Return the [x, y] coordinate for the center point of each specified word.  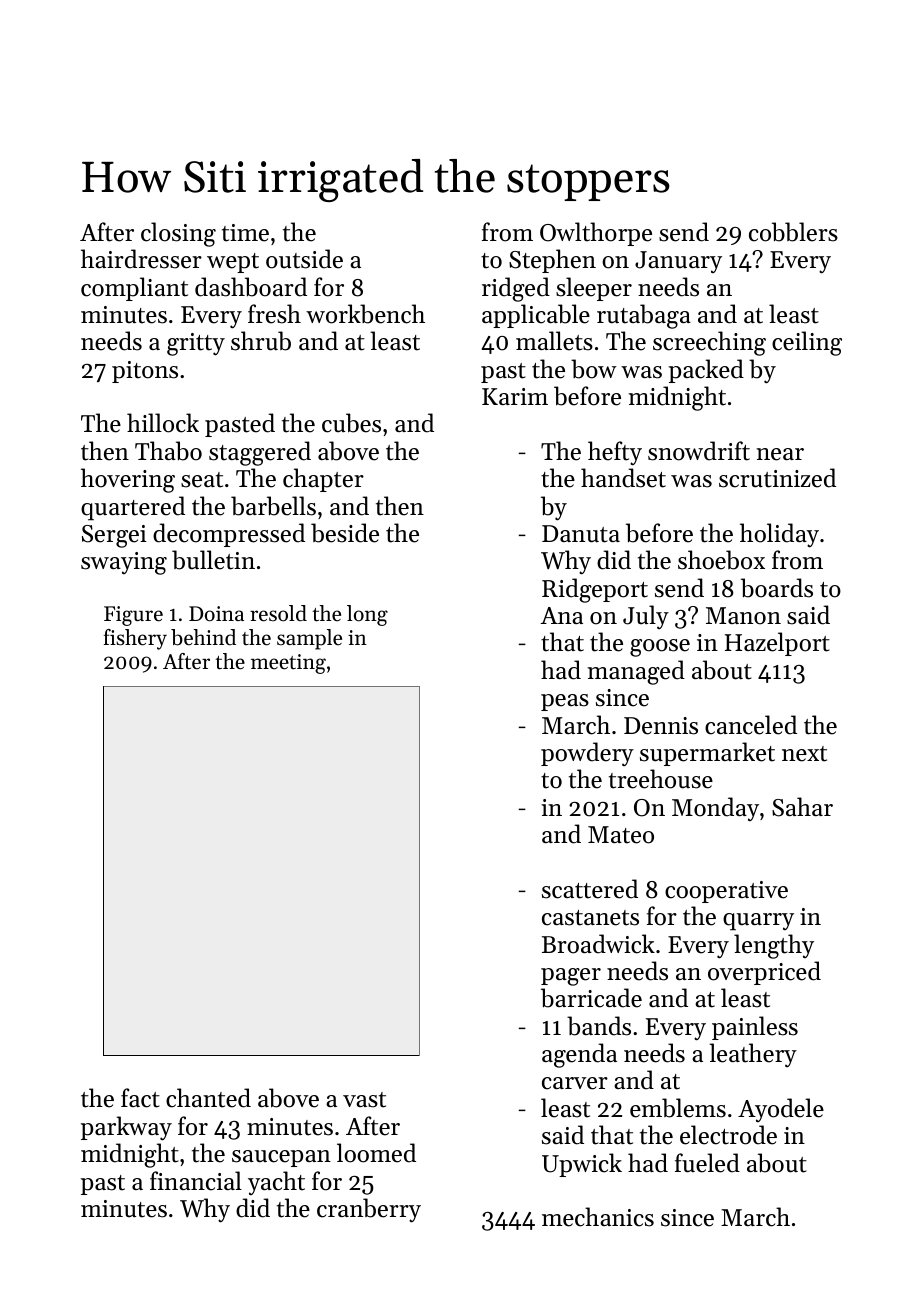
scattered [590, 889]
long [367, 615]
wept [233, 263]
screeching [709, 343]
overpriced [764, 973]
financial [196, 1181]
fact [140, 1098]
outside [304, 259]
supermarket [707, 754]
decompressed [229, 535]
